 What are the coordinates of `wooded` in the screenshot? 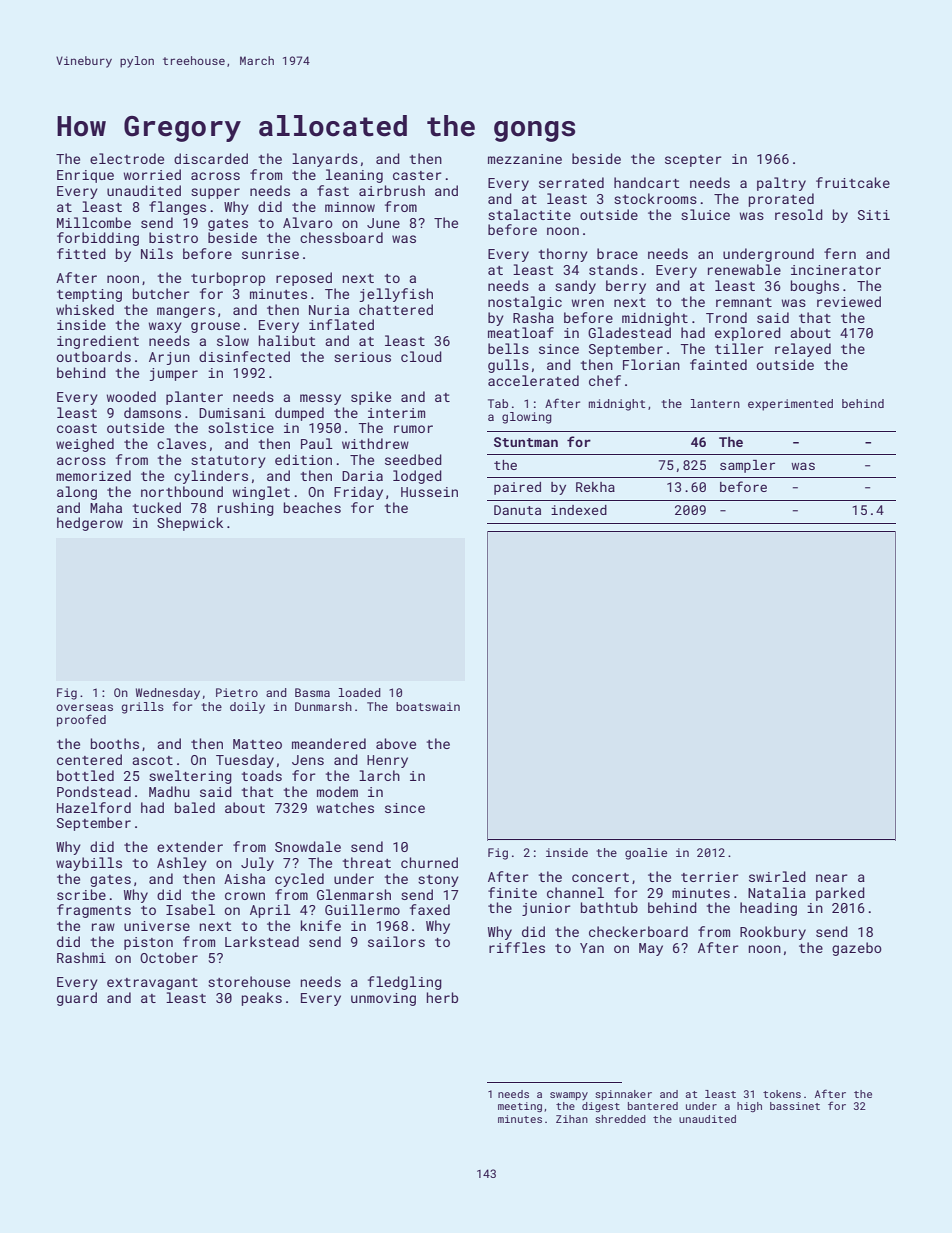 It's located at (131, 396).
